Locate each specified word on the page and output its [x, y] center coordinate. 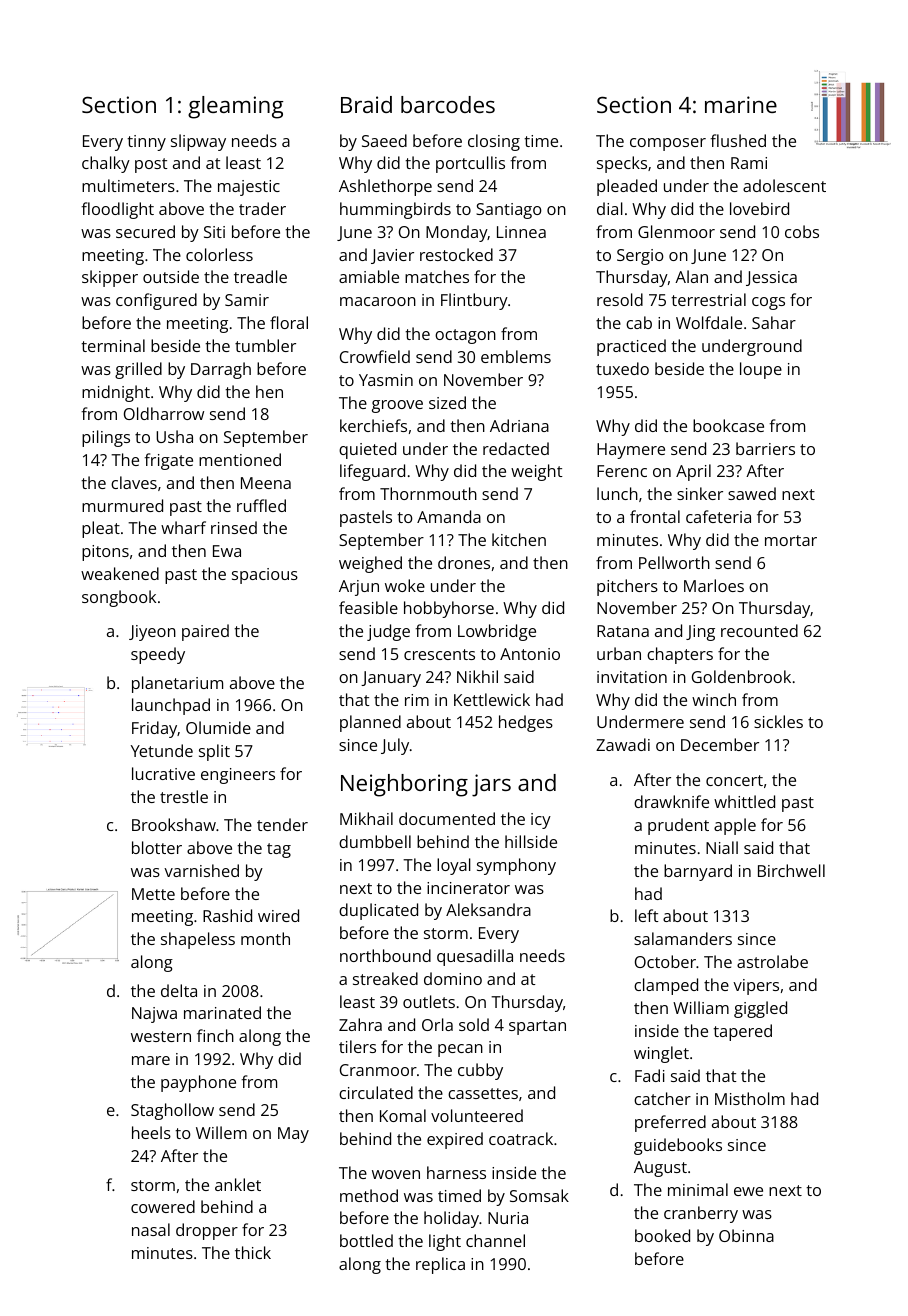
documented [447, 818]
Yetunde [162, 750]
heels [151, 1132]
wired [278, 915]
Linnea [521, 232]
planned [370, 723]
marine [741, 104]
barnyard [698, 872]
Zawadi [623, 744]
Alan [691, 276]
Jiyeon [152, 633]
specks [622, 164]
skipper [110, 278]
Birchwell [791, 870]
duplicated [378, 911]
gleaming [236, 107]
